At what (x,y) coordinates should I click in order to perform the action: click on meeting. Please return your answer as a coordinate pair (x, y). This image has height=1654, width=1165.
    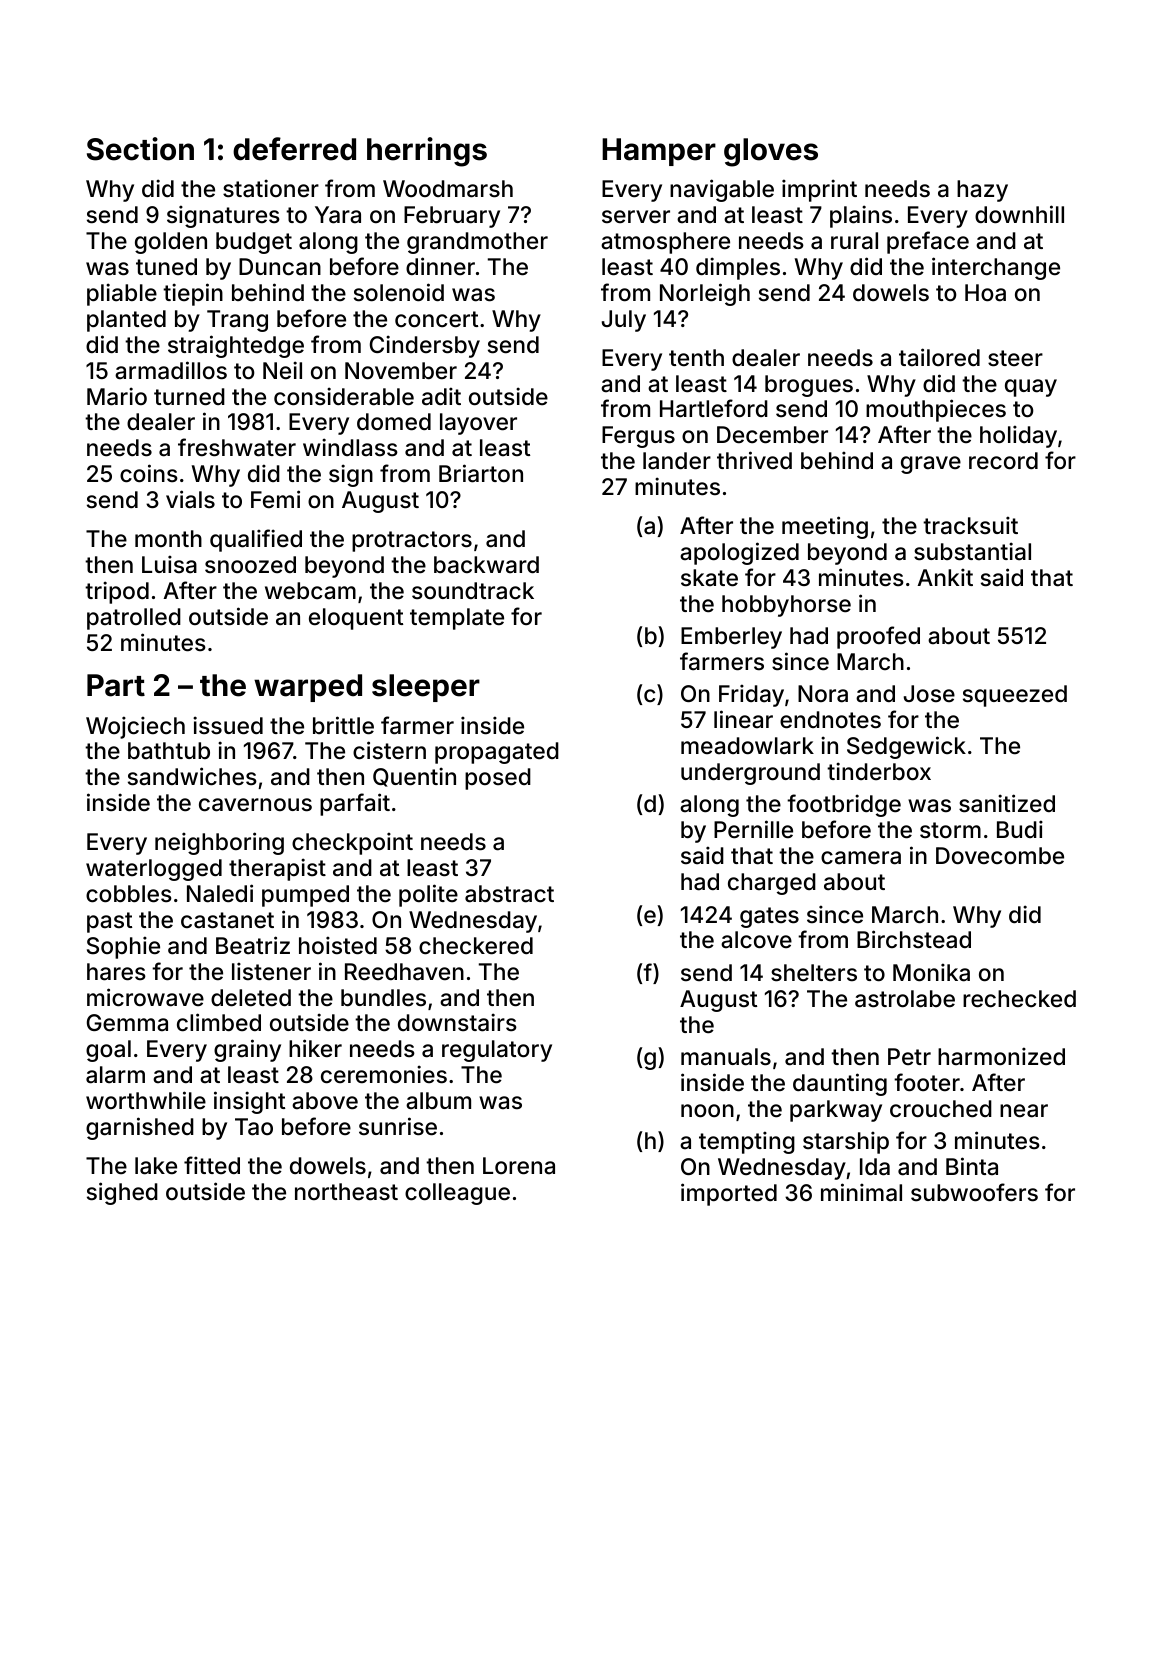
    Looking at the image, I should click on (825, 527).
